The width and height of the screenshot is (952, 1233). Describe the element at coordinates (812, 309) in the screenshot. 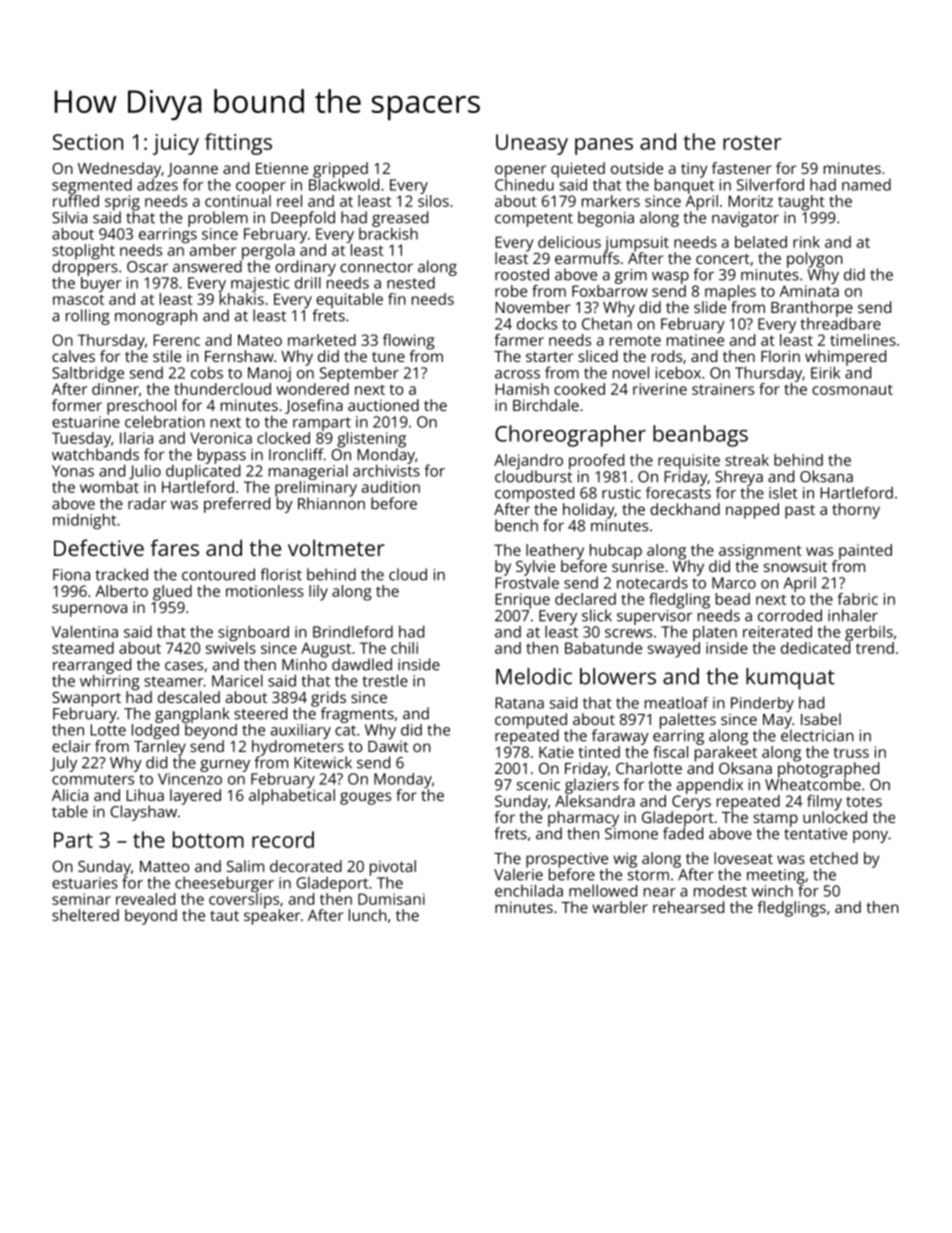

I see `Branthorpe` at that location.
